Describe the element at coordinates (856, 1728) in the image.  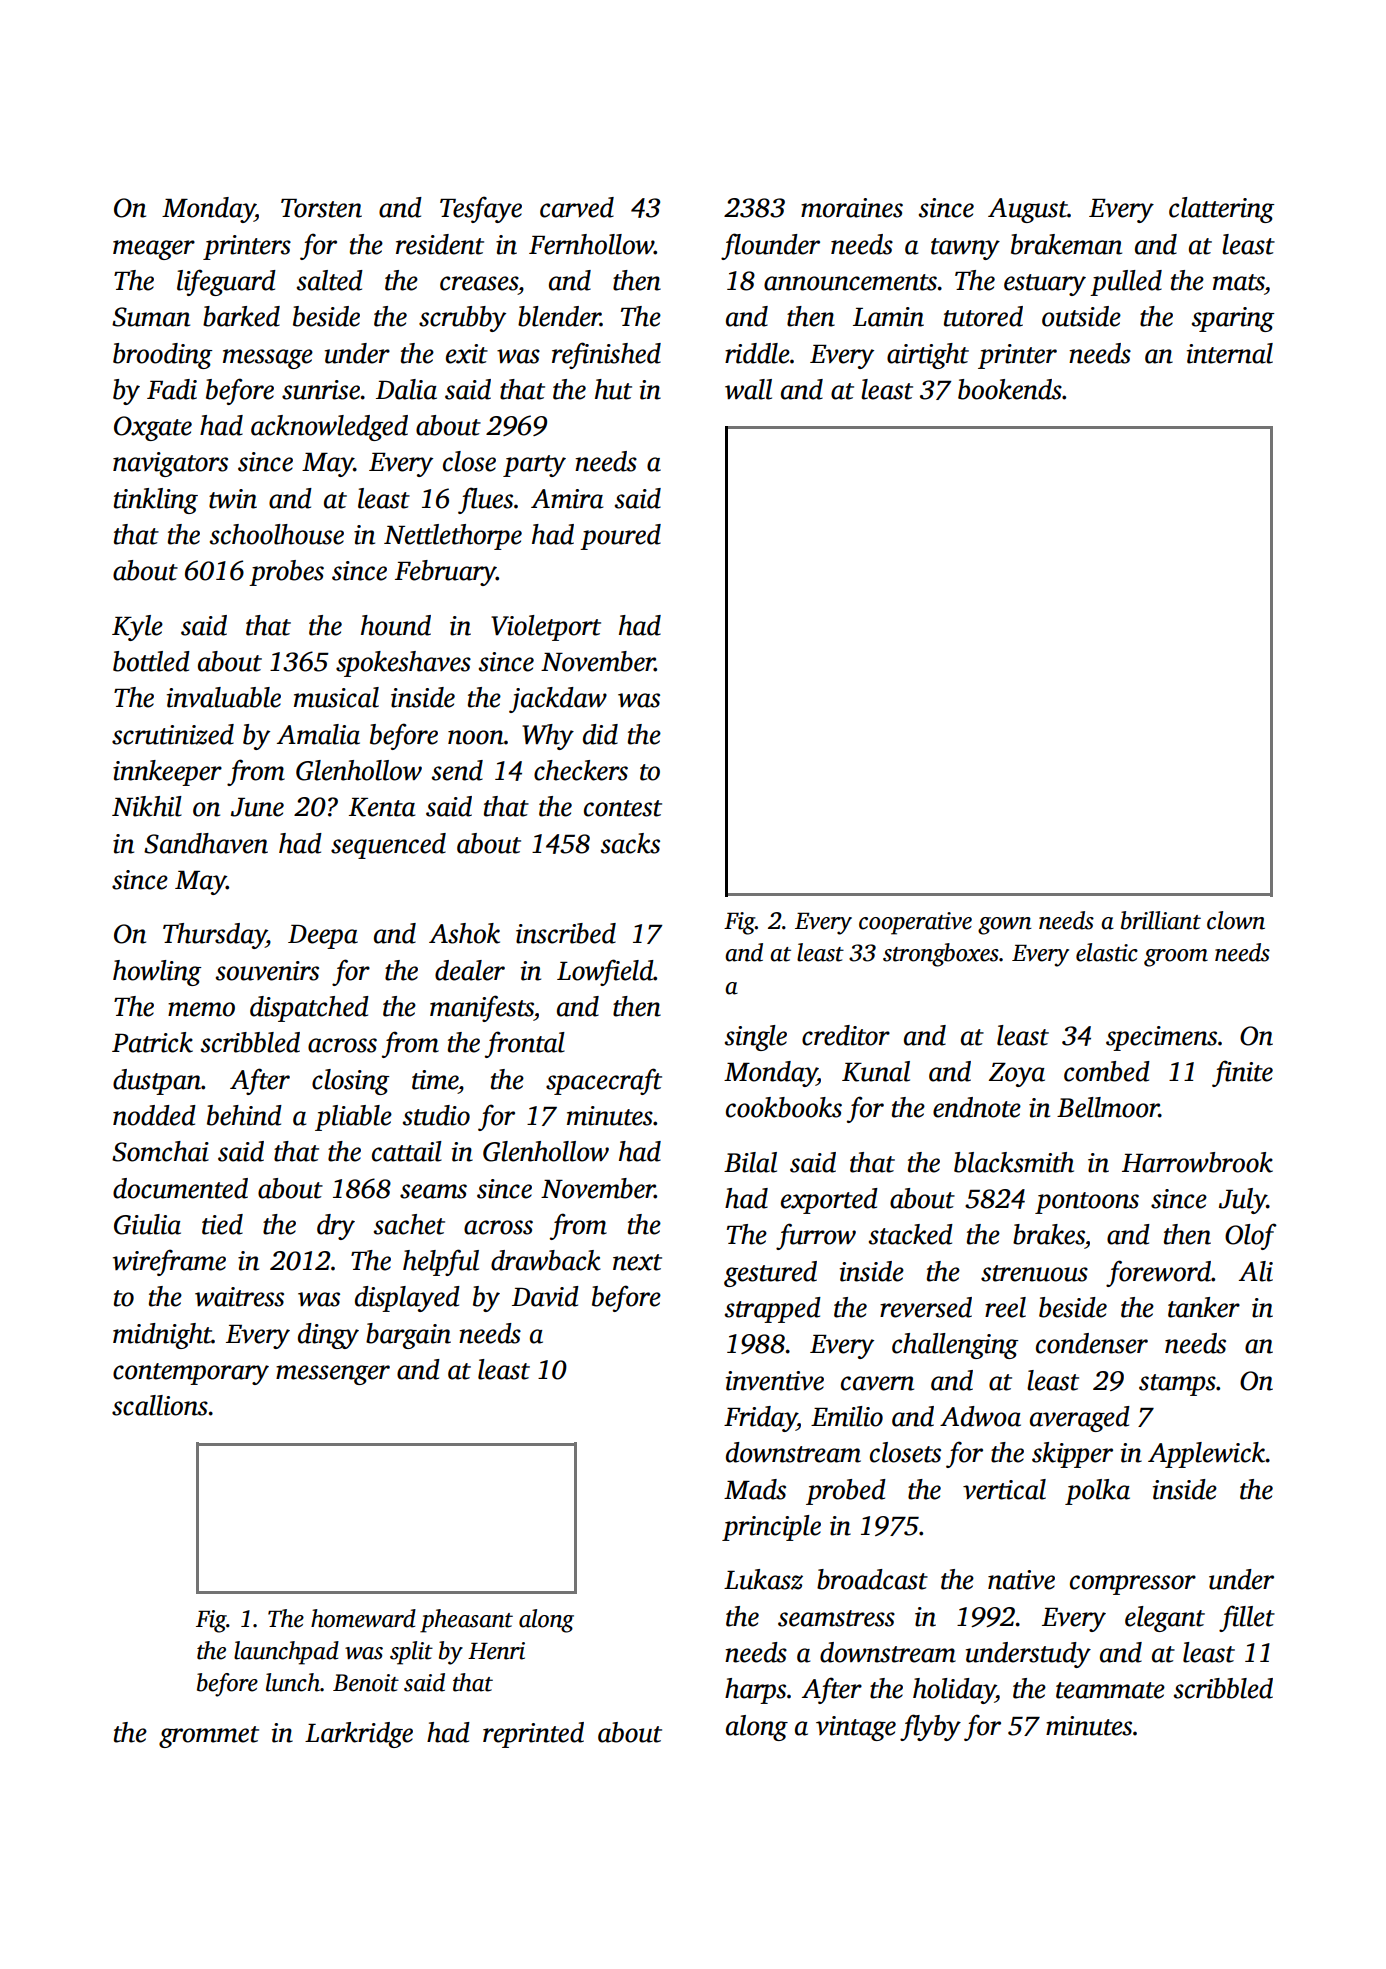
I see `vintage` at that location.
